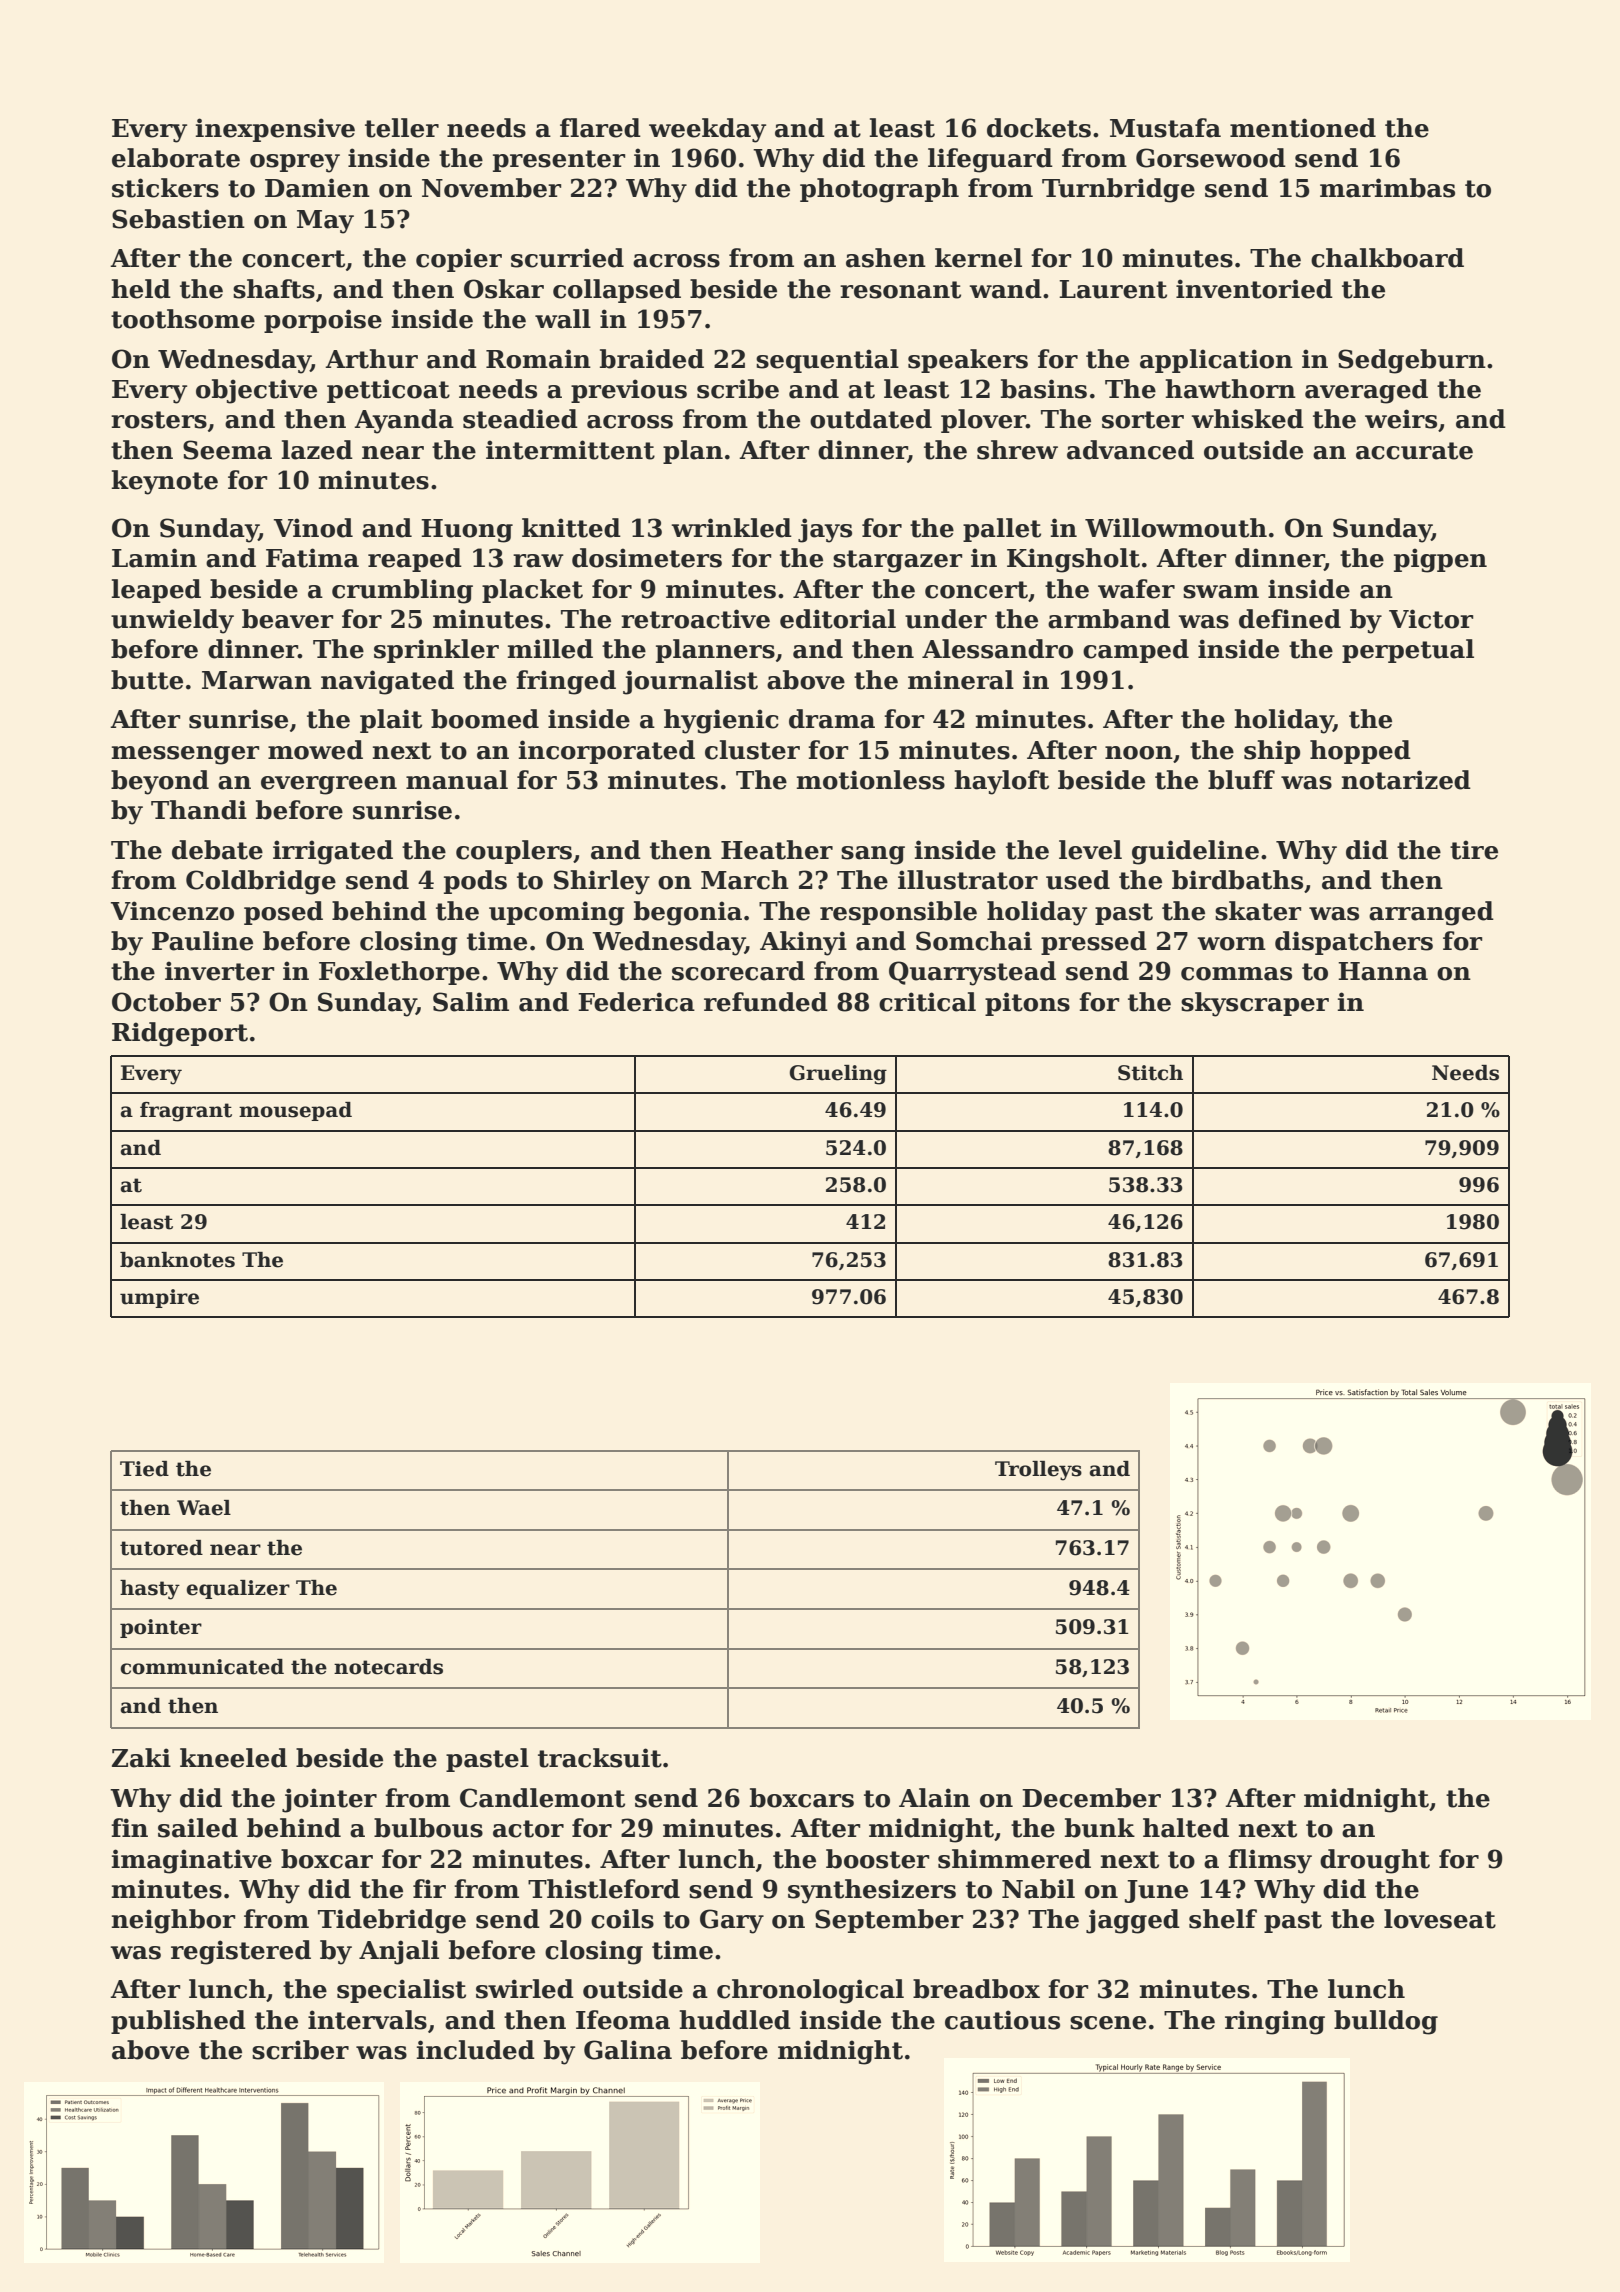 The width and height of the screenshot is (1620, 2292). What do you see at coordinates (871, 780) in the screenshot?
I see `motionless` at bounding box center [871, 780].
